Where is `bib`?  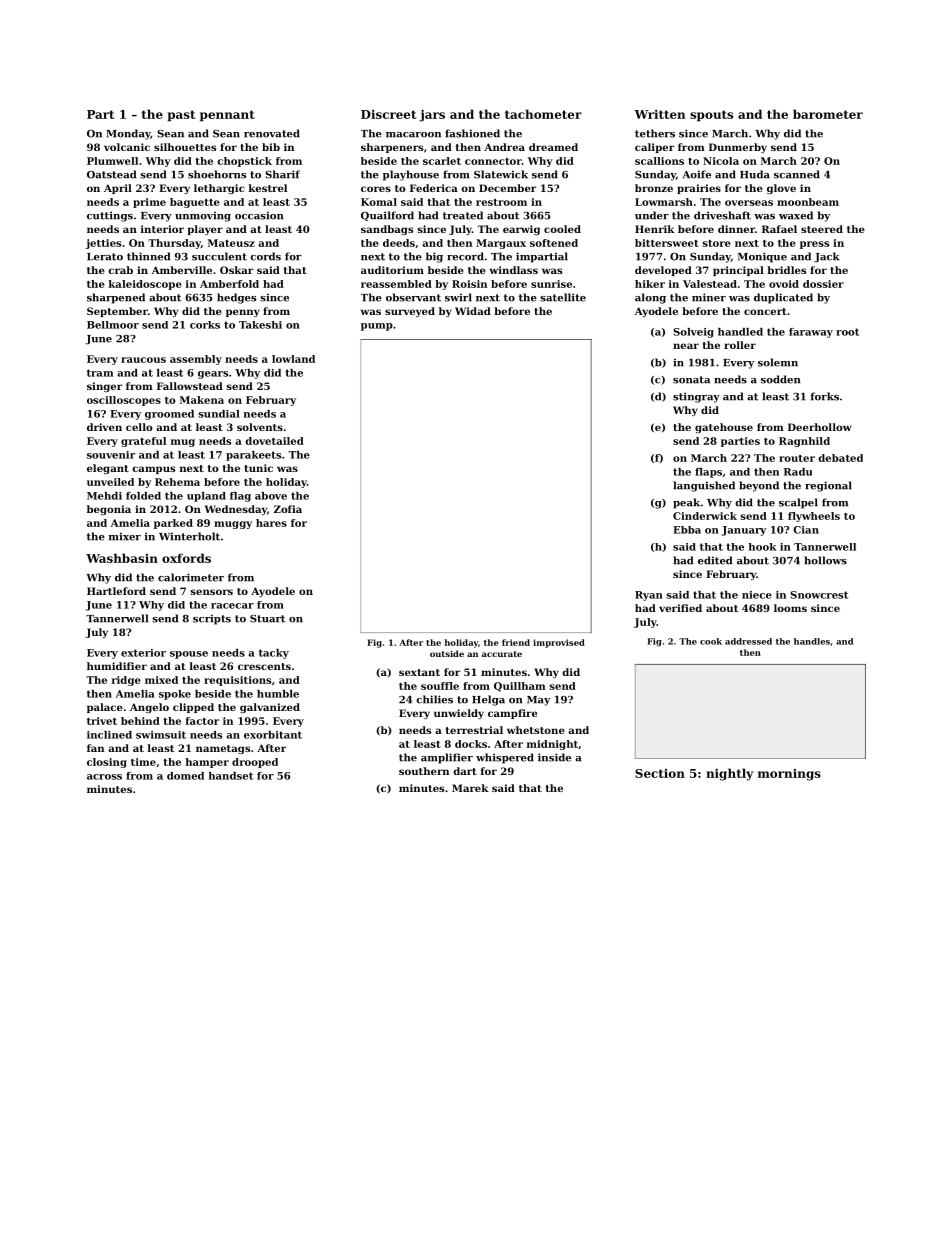
bib is located at coordinates (271, 147).
